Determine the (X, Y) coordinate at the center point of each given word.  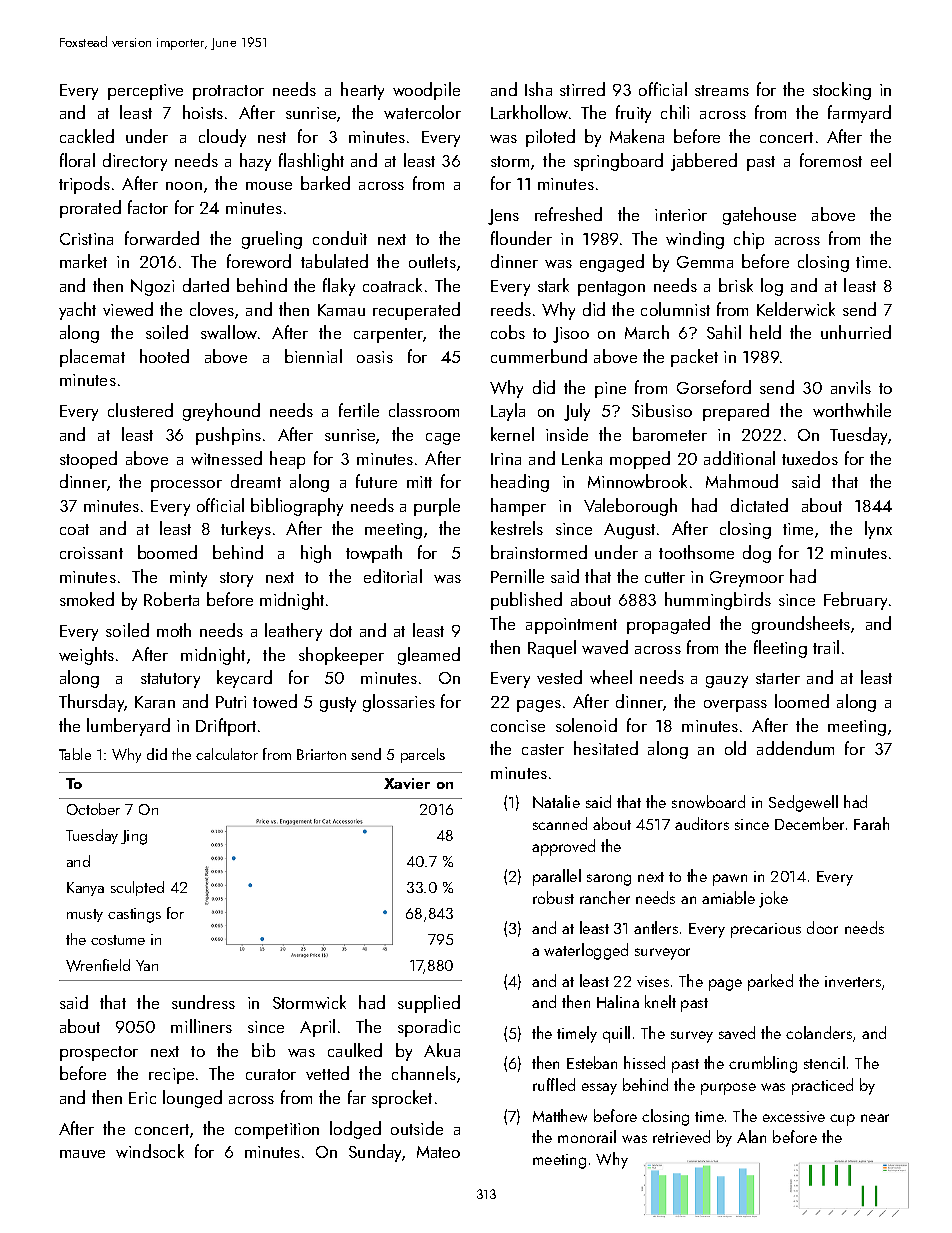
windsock (150, 1151)
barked (325, 183)
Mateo (438, 1152)
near (875, 1118)
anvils (851, 387)
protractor (228, 92)
